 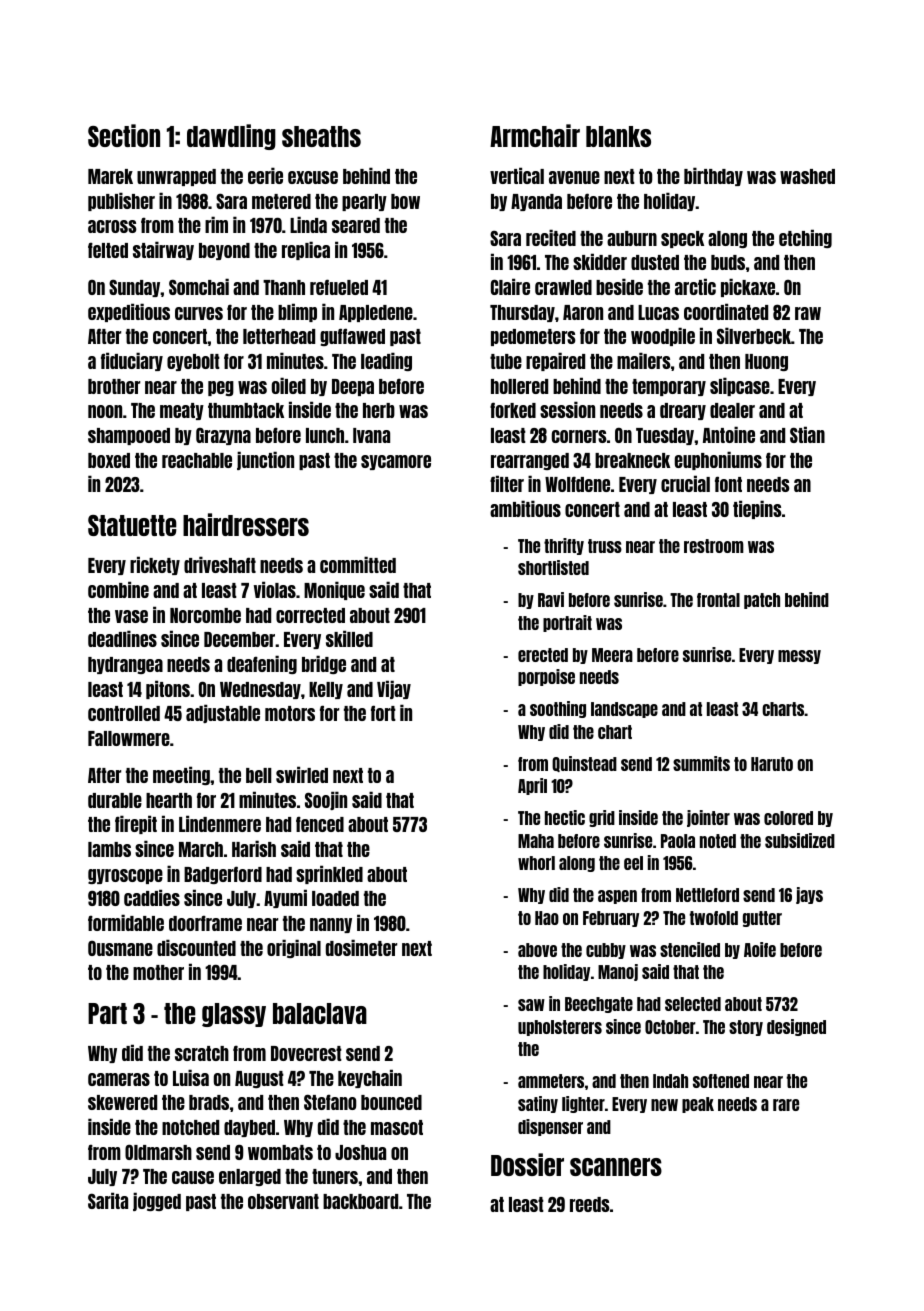 What do you see at coordinates (786, 1105) in the screenshot?
I see `rare` at bounding box center [786, 1105].
